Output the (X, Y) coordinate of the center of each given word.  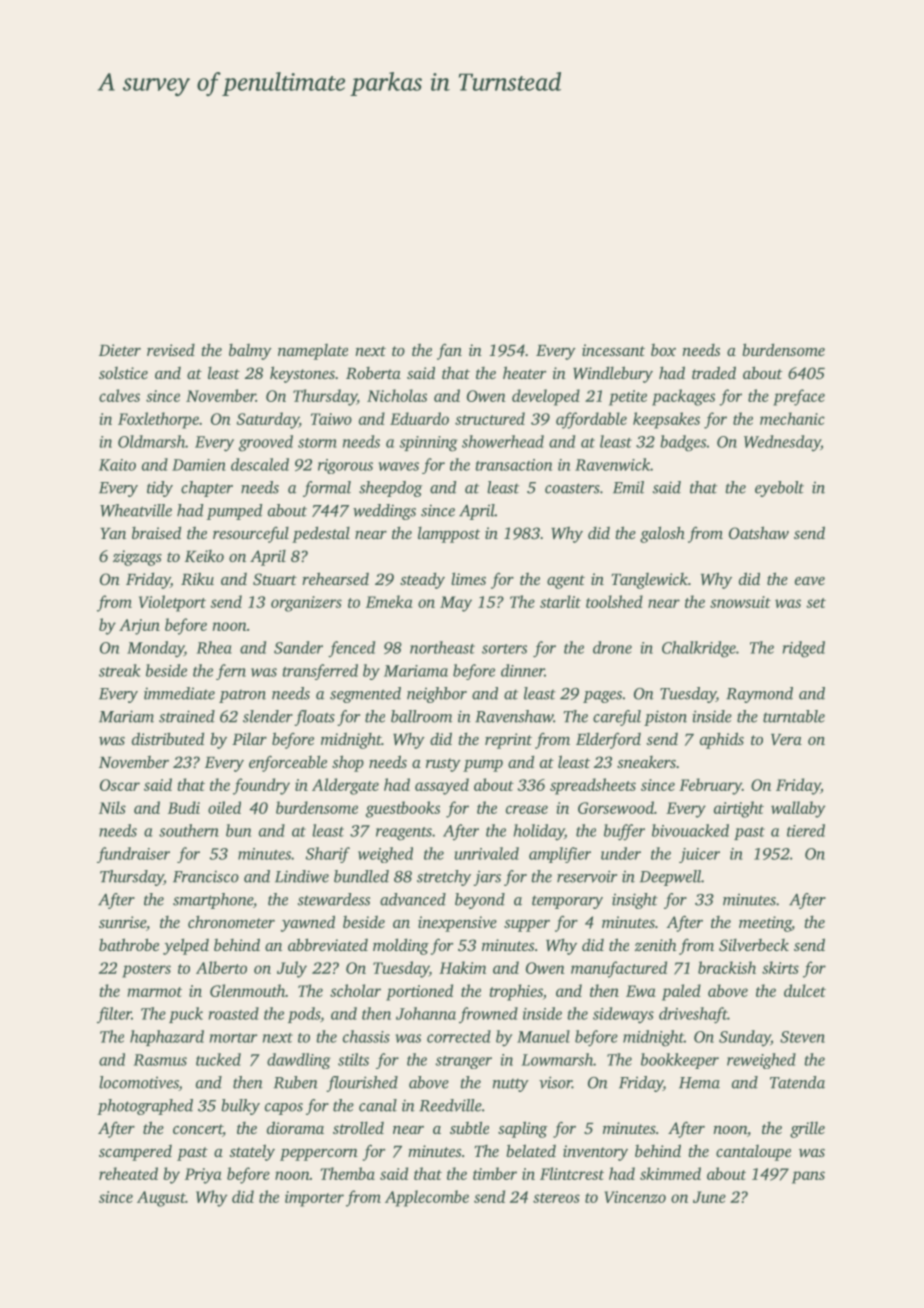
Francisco (206, 876)
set (816, 603)
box (663, 350)
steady (422, 580)
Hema (699, 1083)
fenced (351, 649)
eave (810, 581)
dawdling (299, 1061)
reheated (128, 1173)
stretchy (444, 878)
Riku (197, 578)
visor (555, 1082)
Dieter (120, 350)
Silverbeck (754, 945)
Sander (298, 647)
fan (449, 351)
